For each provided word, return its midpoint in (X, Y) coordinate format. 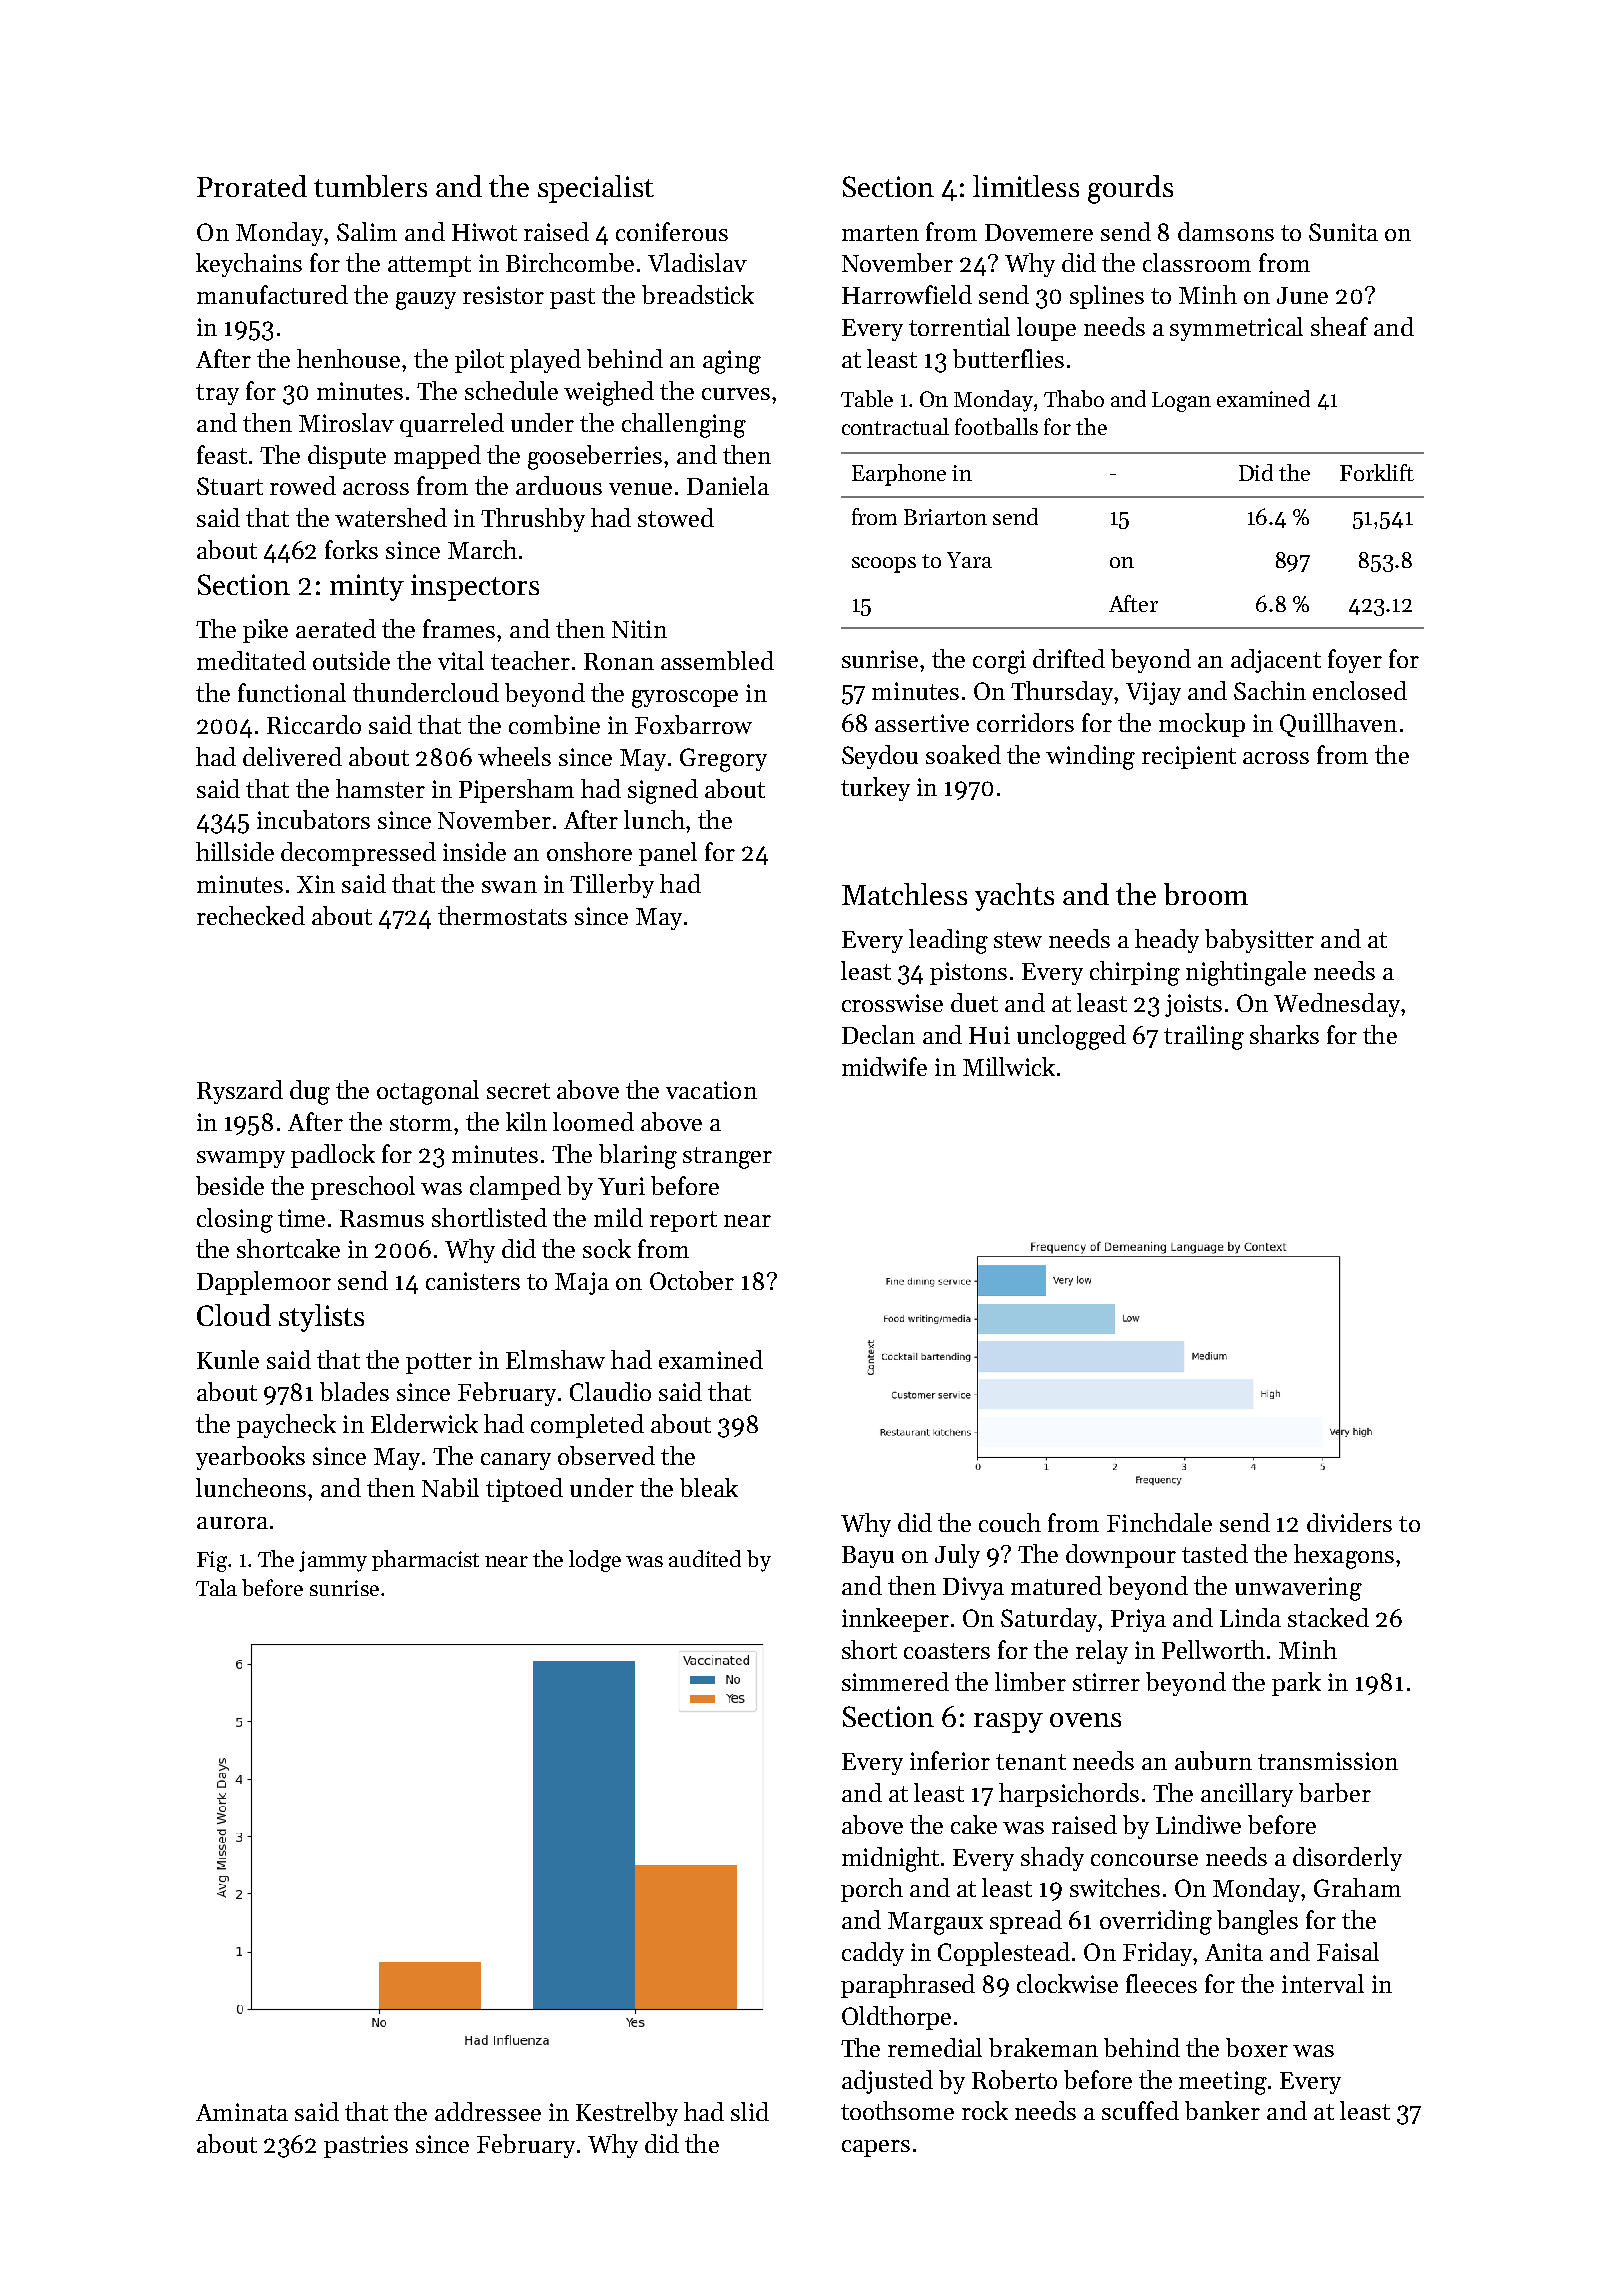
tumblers (370, 186)
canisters (473, 1281)
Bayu (868, 1557)
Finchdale (1159, 1522)
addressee (488, 2111)
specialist (596, 189)
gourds (1130, 189)
